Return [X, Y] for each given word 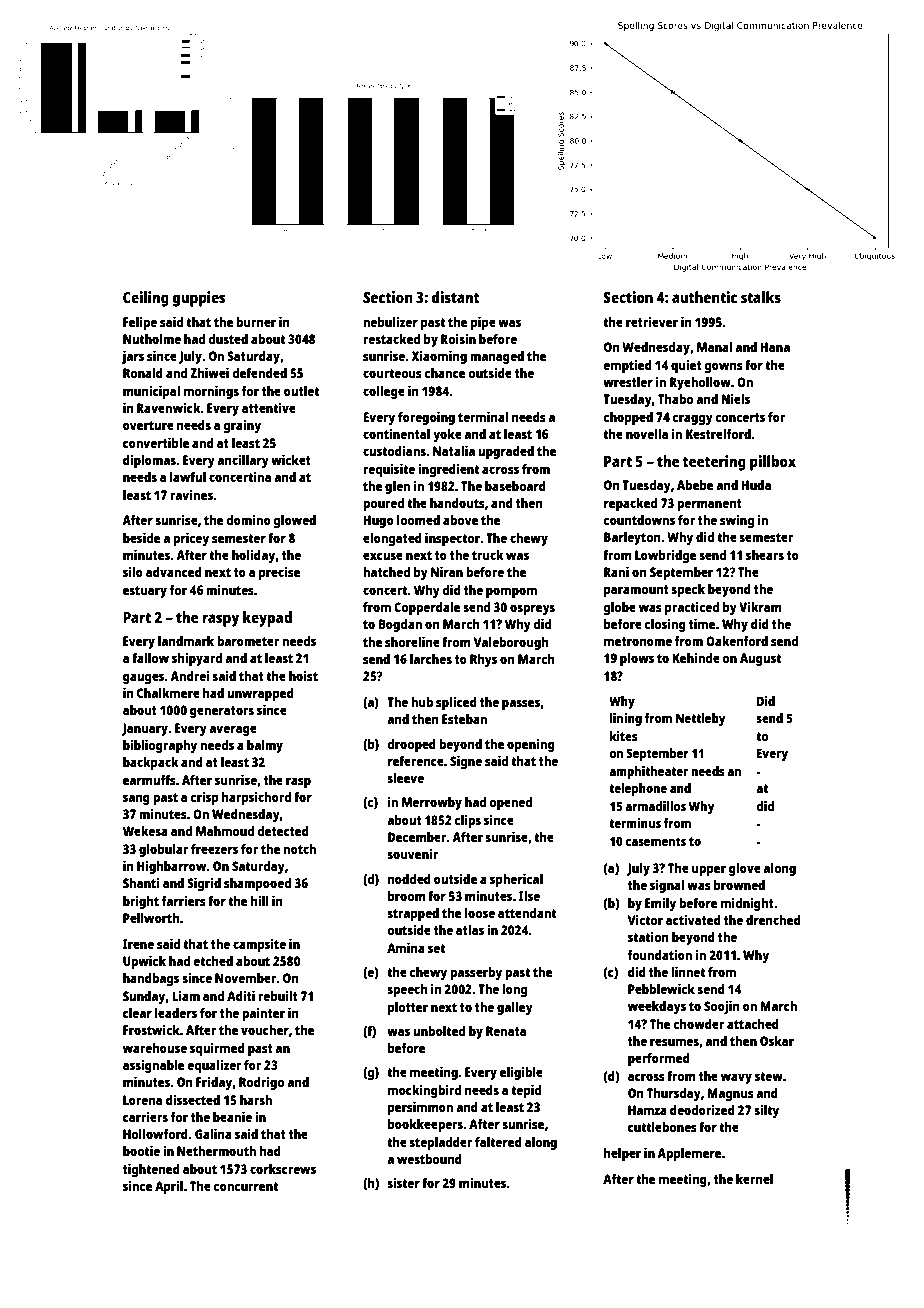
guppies [199, 299]
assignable [153, 1066]
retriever [652, 321]
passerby [476, 973]
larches [431, 659]
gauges [143, 678]
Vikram [760, 607]
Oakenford [737, 641]
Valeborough [511, 643]
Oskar [777, 1041]
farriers [184, 901]
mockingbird [424, 1091]
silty [766, 1111]
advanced [174, 572]
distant [456, 297]
